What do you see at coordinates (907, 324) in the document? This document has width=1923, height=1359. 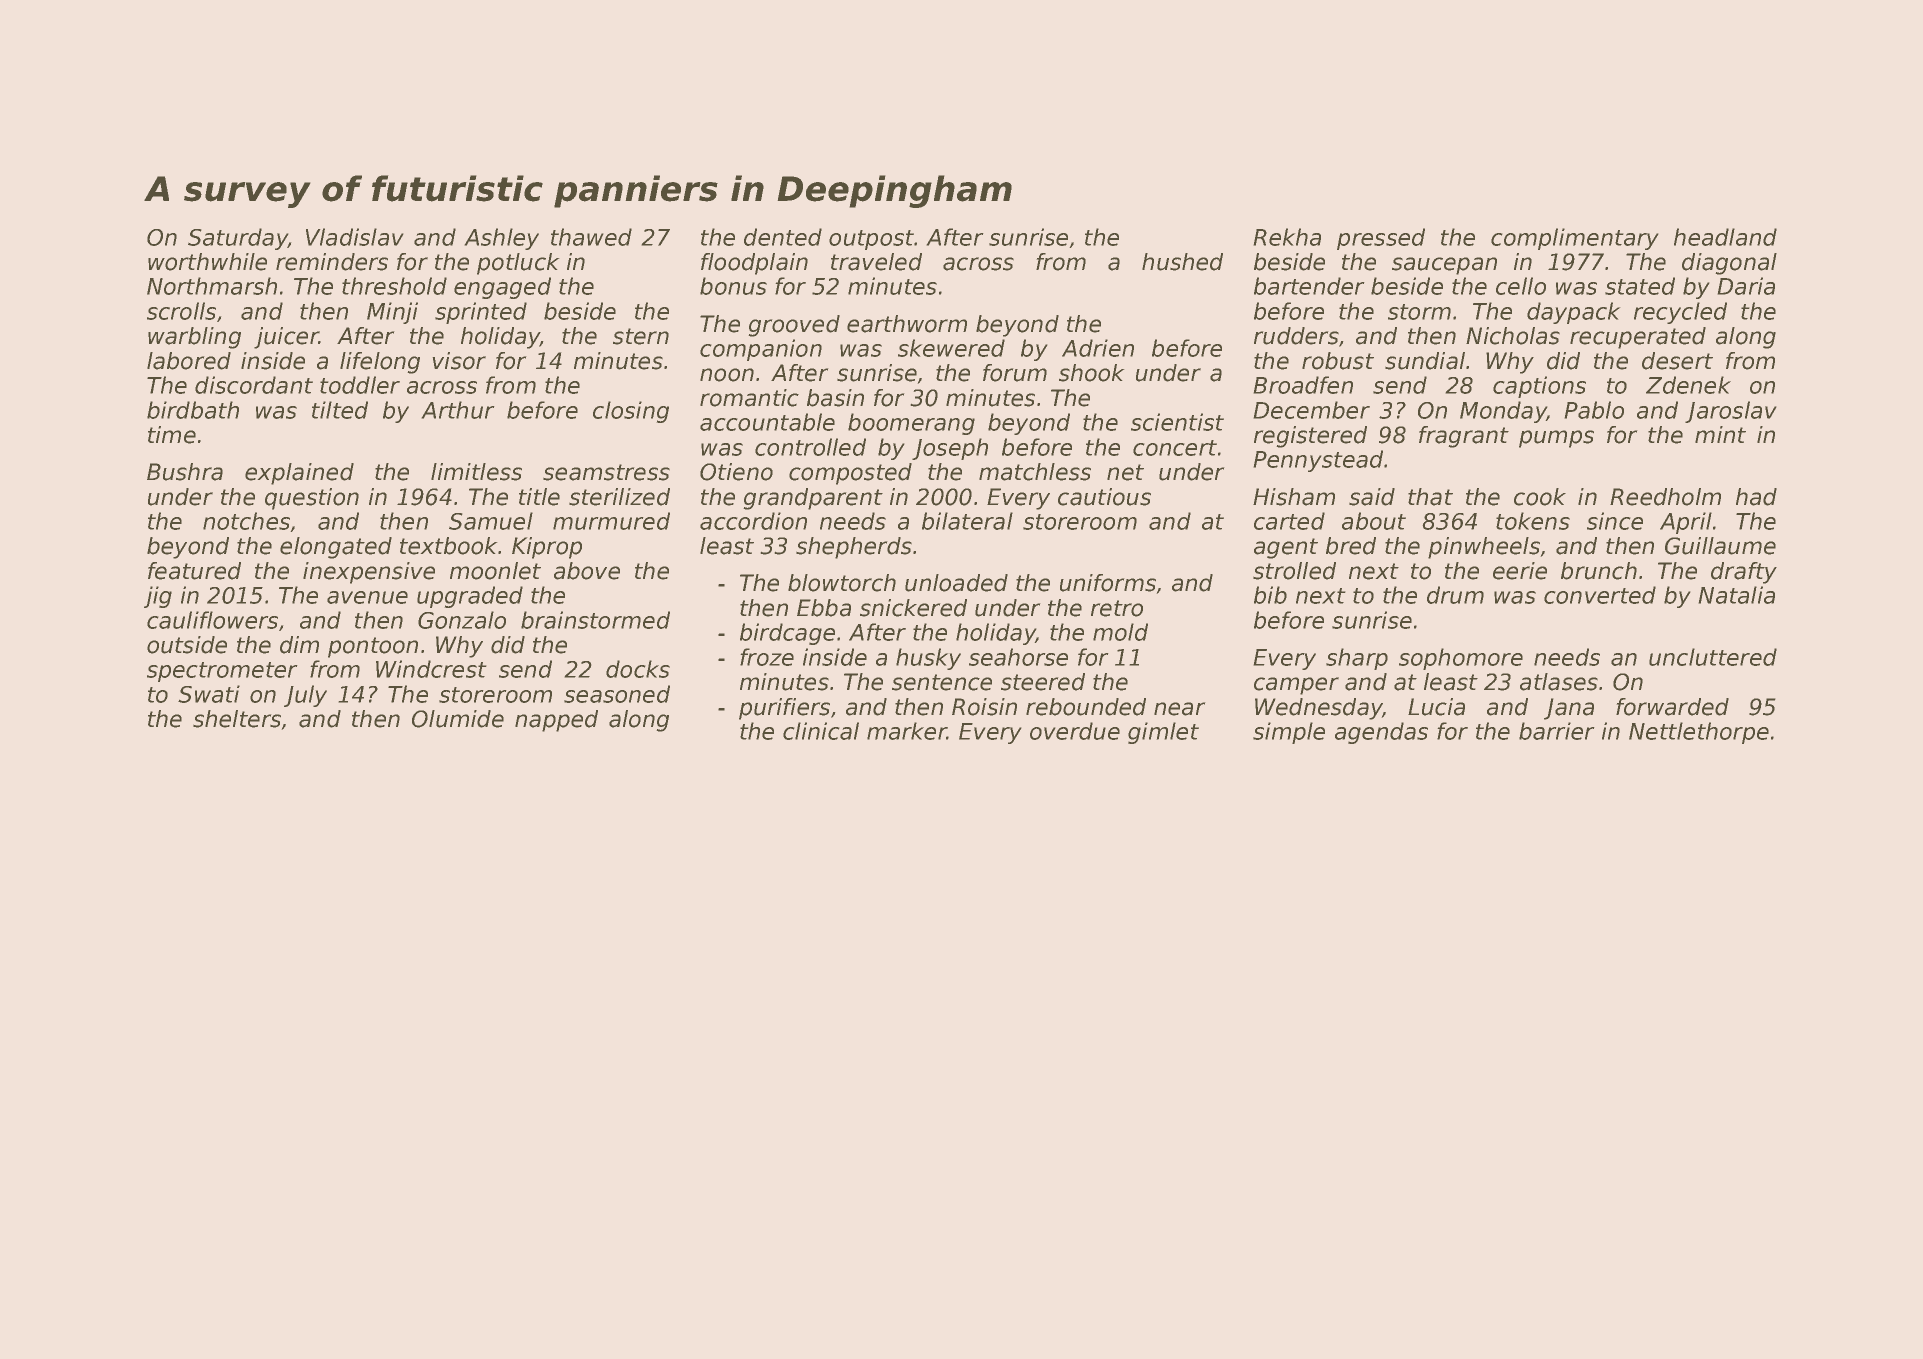 I see `earthworm` at bounding box center [907, 324].
